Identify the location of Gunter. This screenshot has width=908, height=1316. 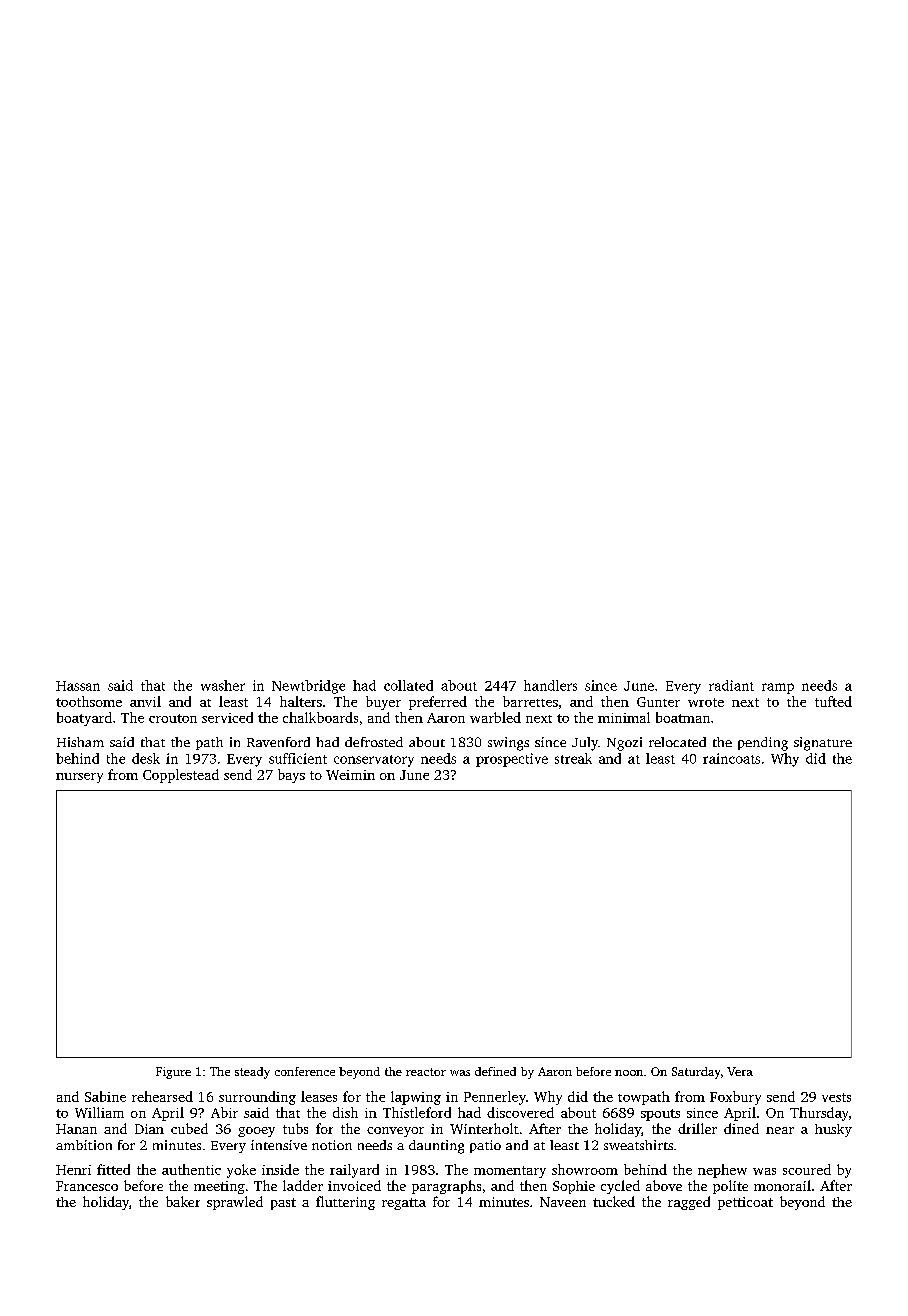
(658, 702).
